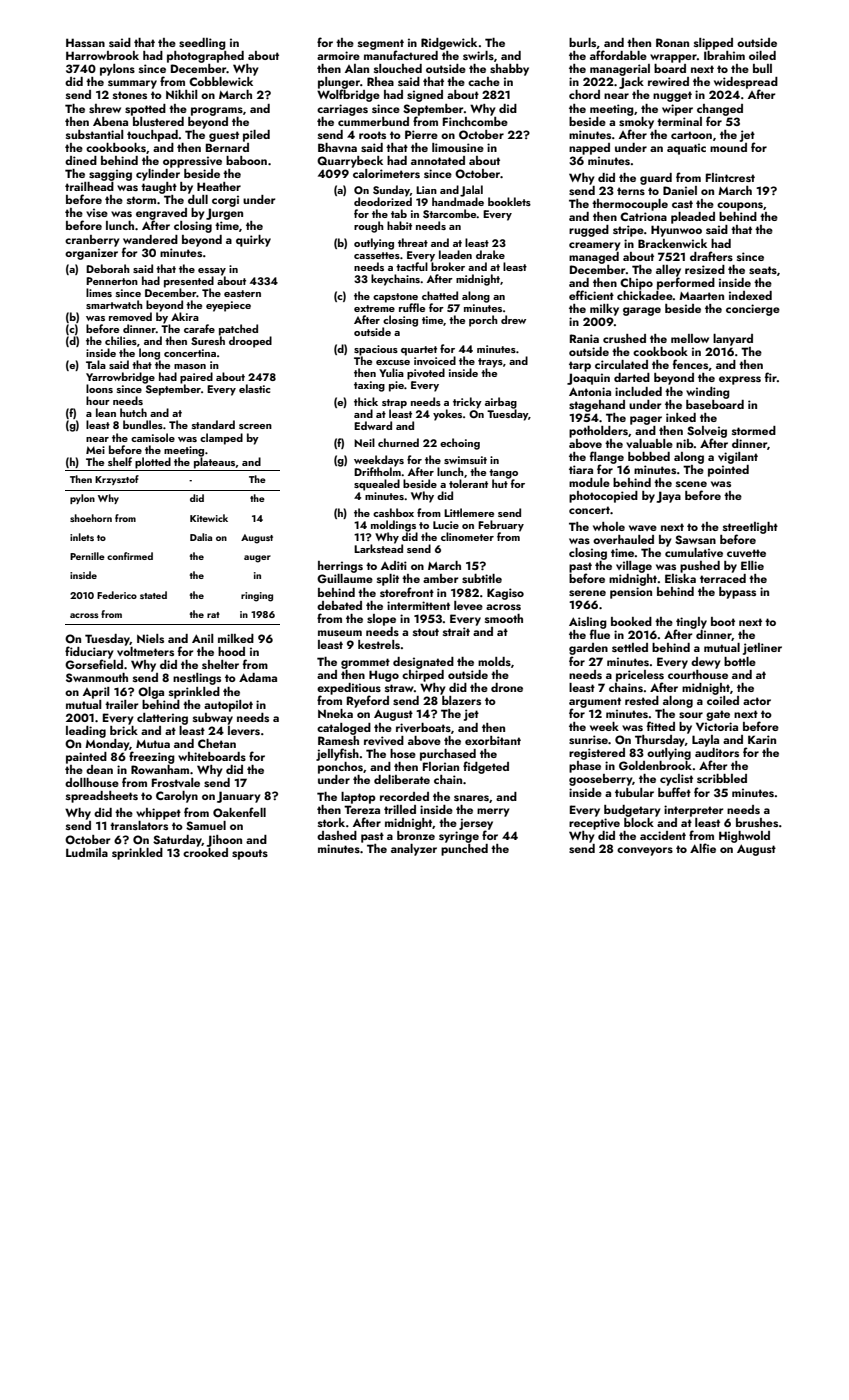  What do you see at coordinates (634, 567) in the page?
I see `village` at bounding box center [634, 567].
